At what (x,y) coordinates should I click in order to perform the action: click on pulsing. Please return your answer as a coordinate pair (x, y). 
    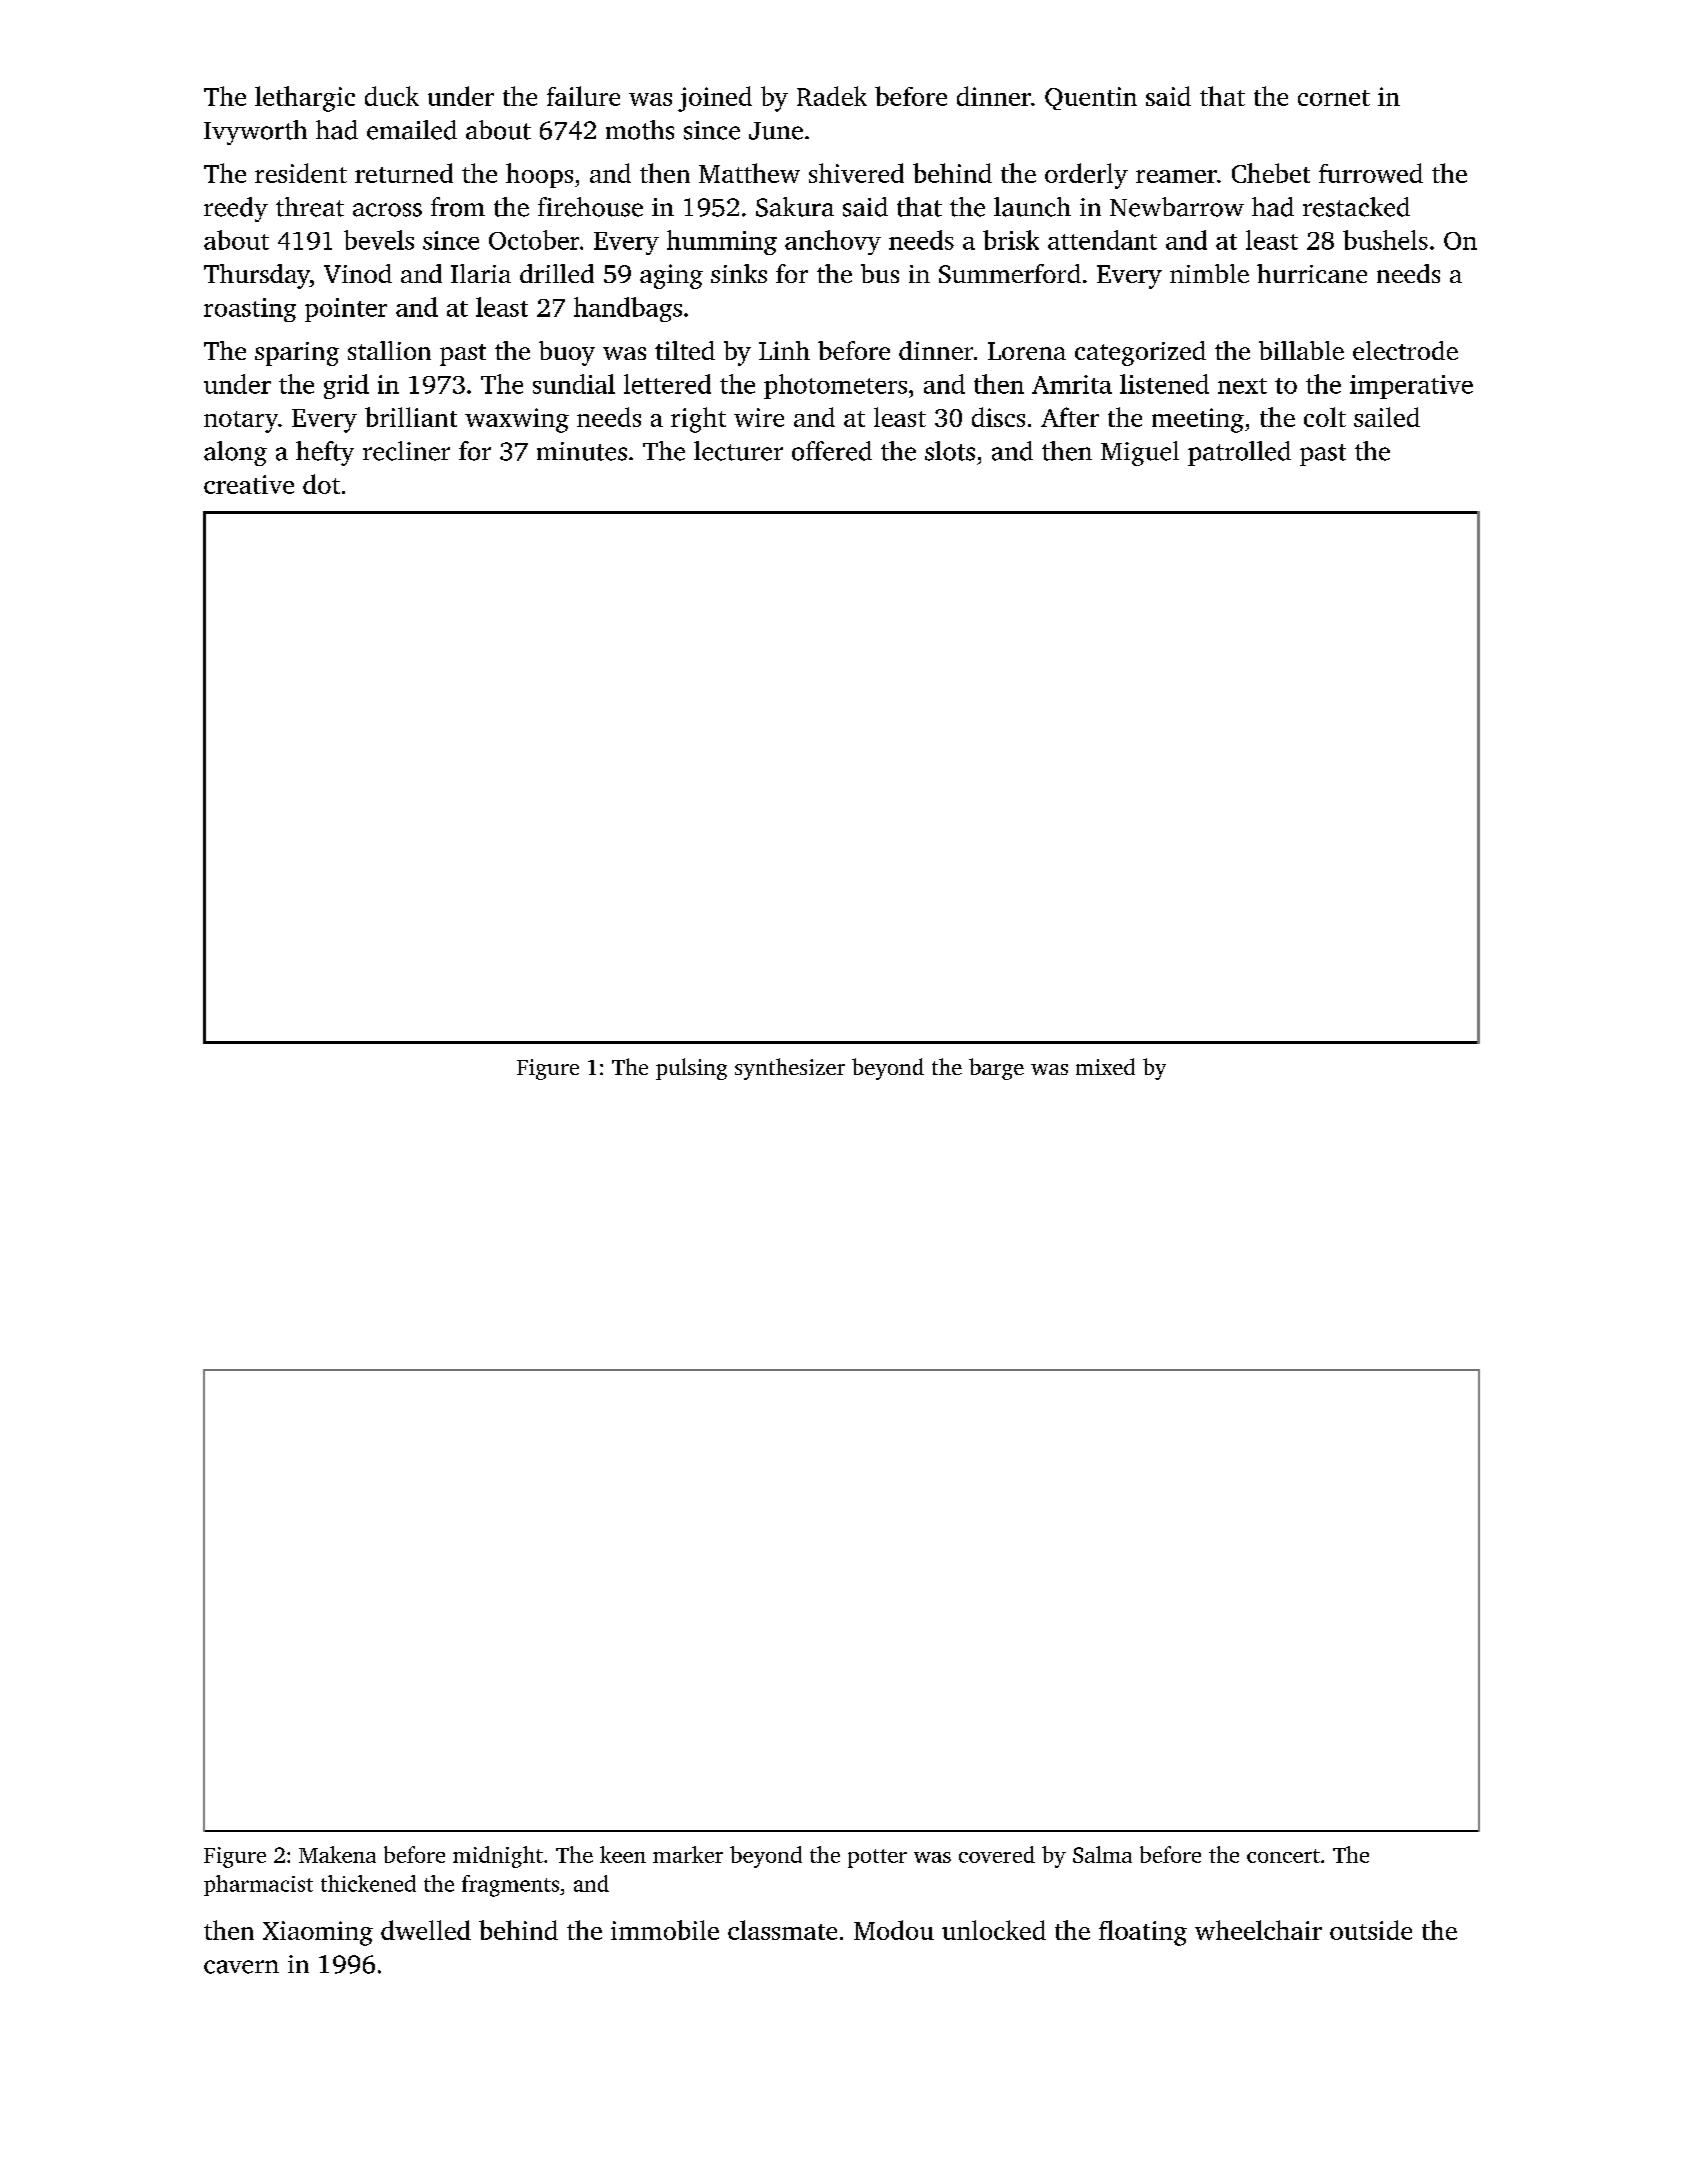
    Looking at the image, I should click on (691, 1069).
